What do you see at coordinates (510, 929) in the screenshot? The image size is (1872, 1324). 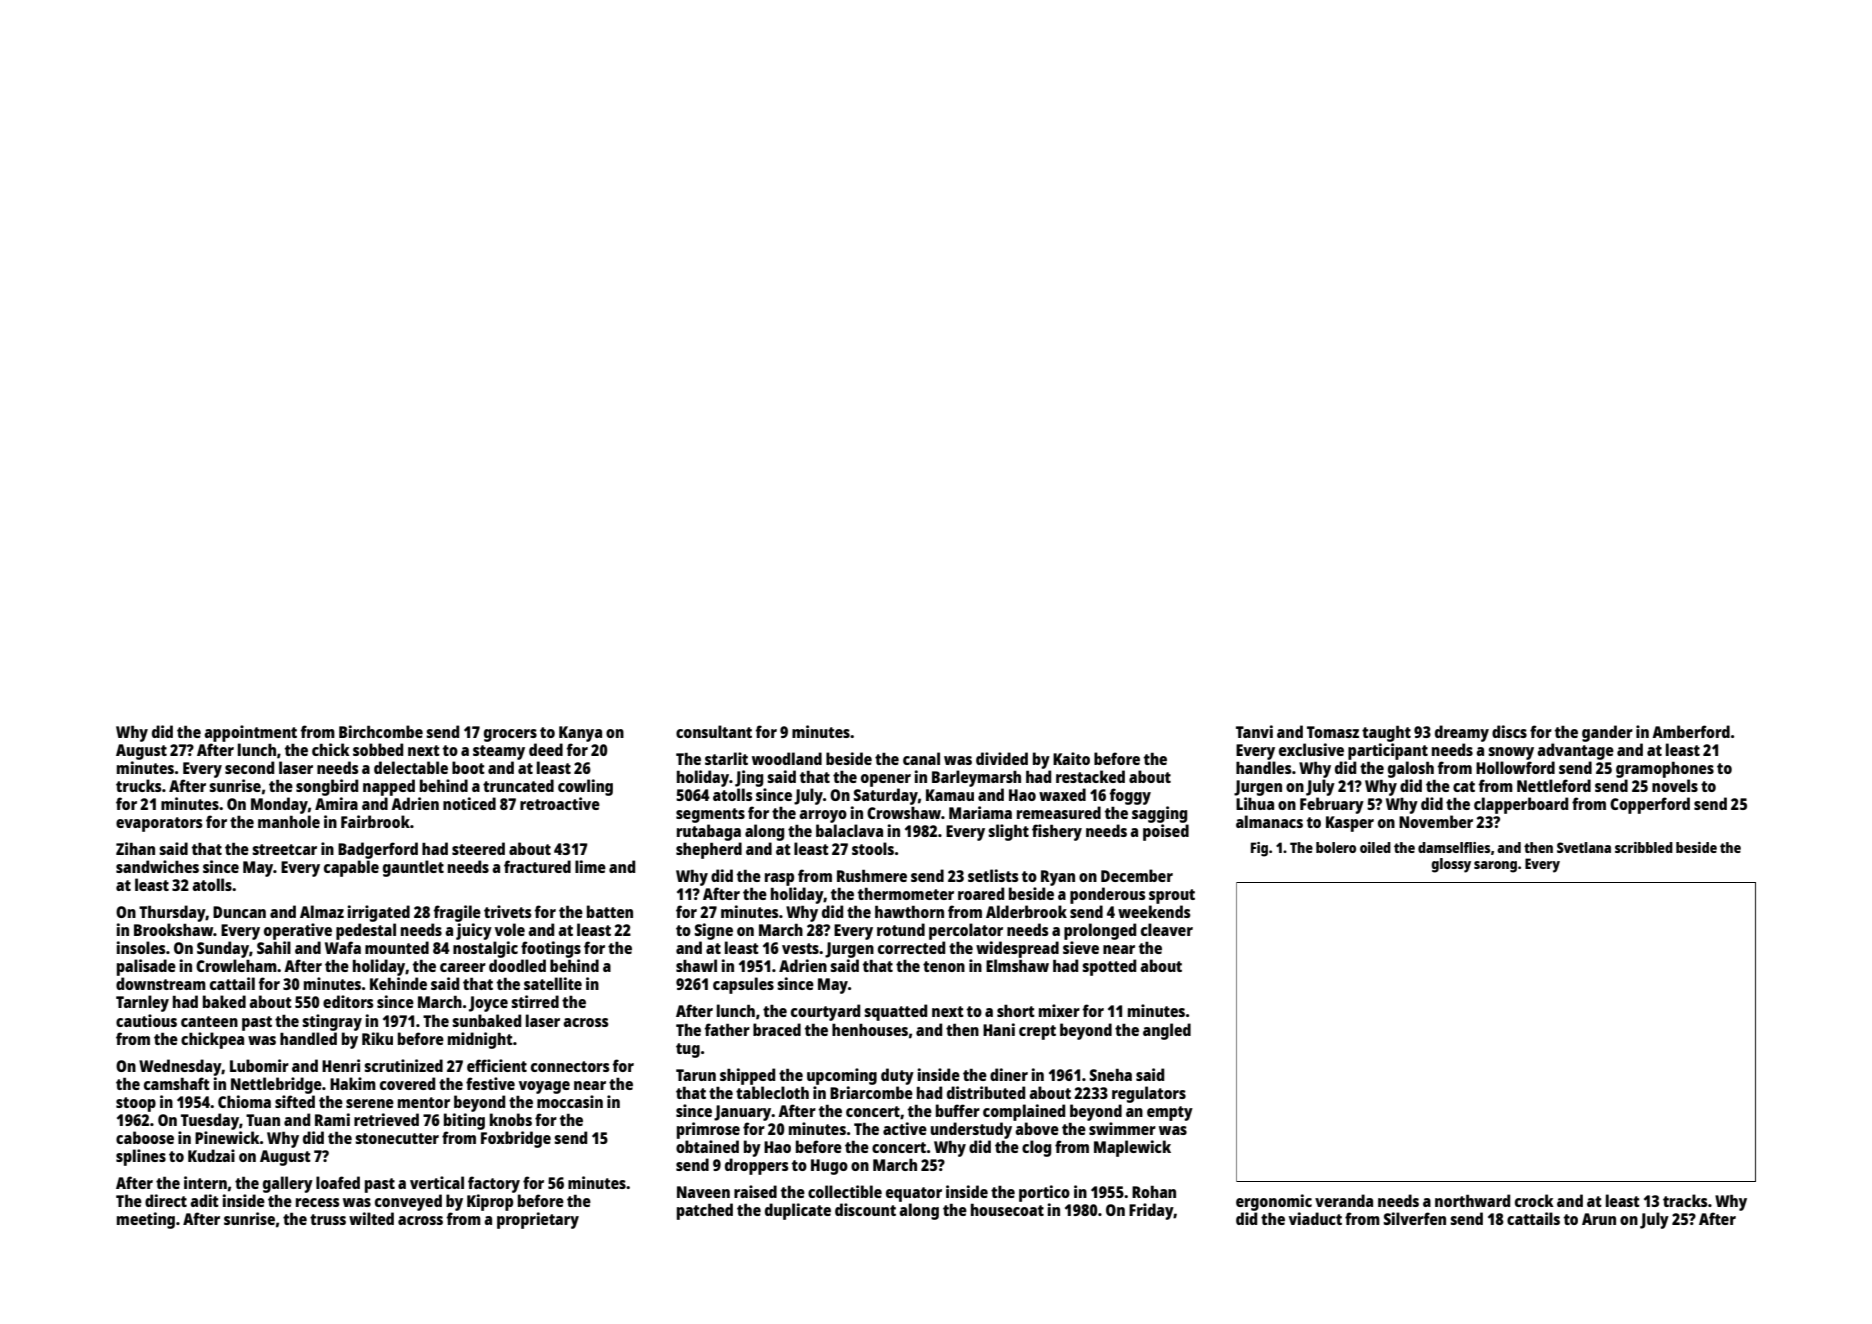 I see `vole` at bounding box center [510, 929].
